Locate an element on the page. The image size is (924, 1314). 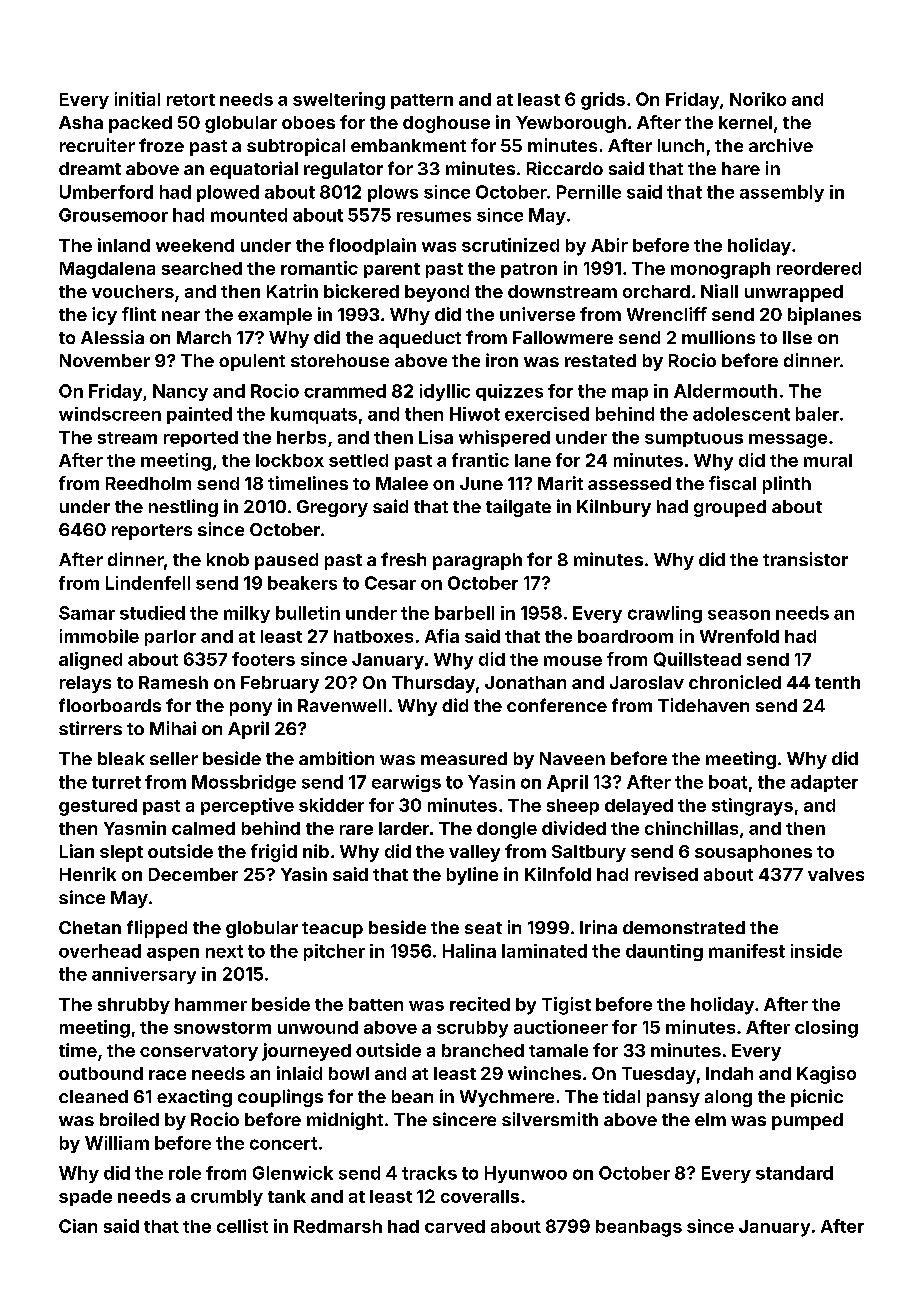
weekend is located at coordinates (195, 245).
